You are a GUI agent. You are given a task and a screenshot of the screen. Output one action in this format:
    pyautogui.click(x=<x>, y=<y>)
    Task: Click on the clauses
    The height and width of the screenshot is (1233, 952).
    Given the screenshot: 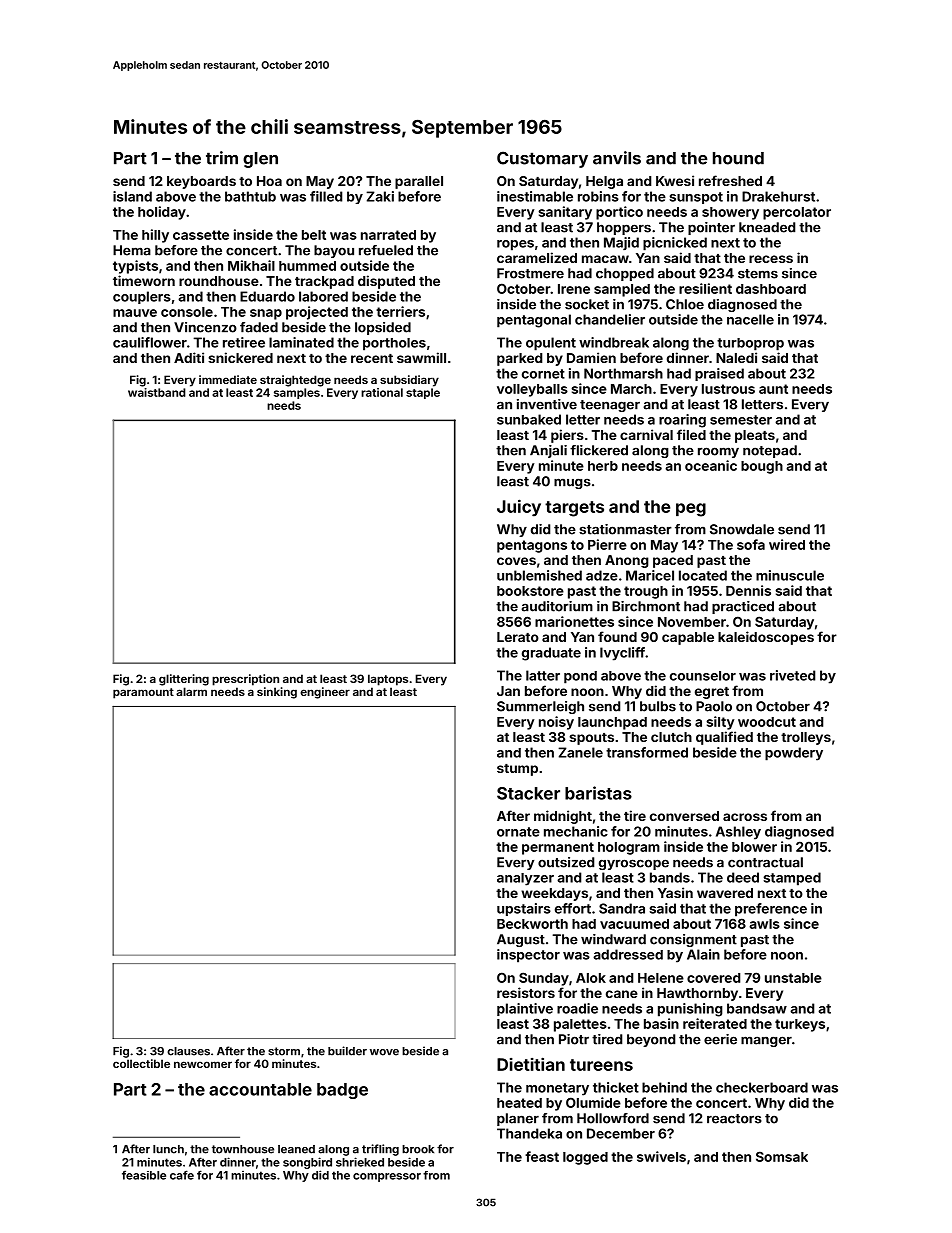 What is the action you would take?
    pyautogui.click(x=188, y=1051)
